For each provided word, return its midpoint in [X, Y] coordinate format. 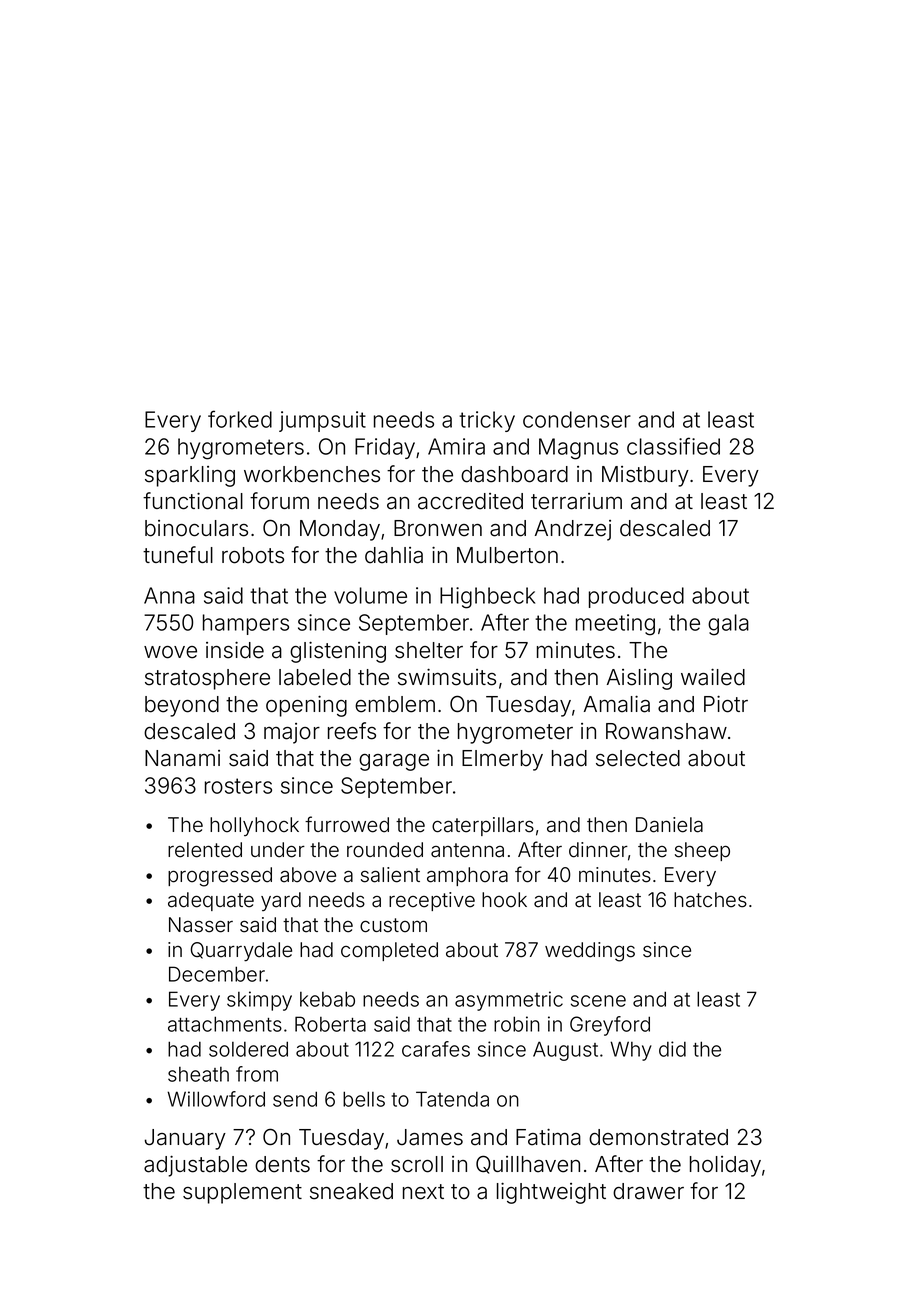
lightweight [551, 1193]
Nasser [201, 925]
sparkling [190, 476]
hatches [710, 900]
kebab [327, 999]
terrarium [576, 501]
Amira [456, 446]
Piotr [726, 704]
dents [282, 1164]
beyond [182, 706]
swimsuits [447, 677]
